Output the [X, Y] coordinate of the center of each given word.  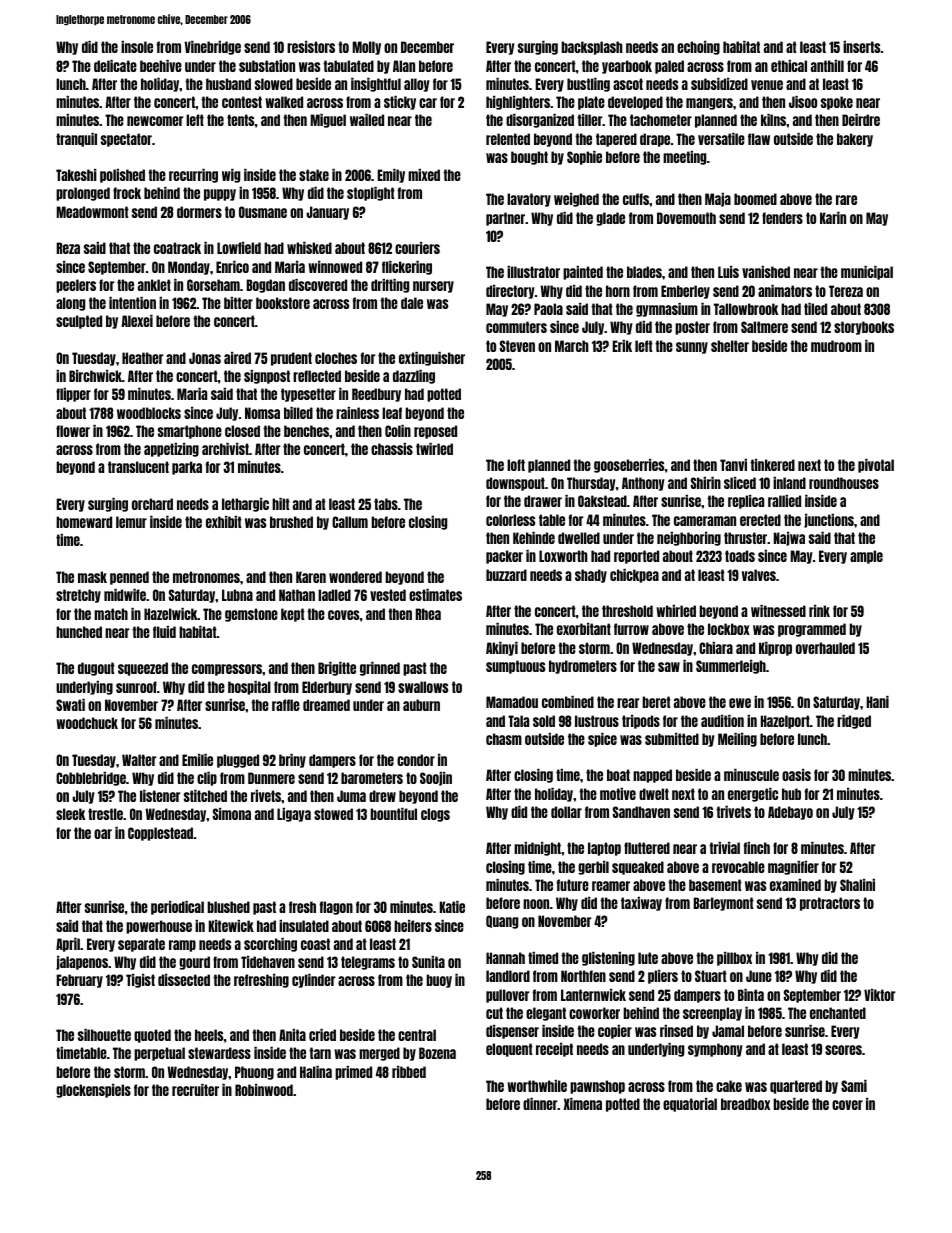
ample [866, 557]
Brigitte [337, 669]
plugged [238, 761]
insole [137, 47]
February [80, 981]
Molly [367, 48]
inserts [861, 47]
